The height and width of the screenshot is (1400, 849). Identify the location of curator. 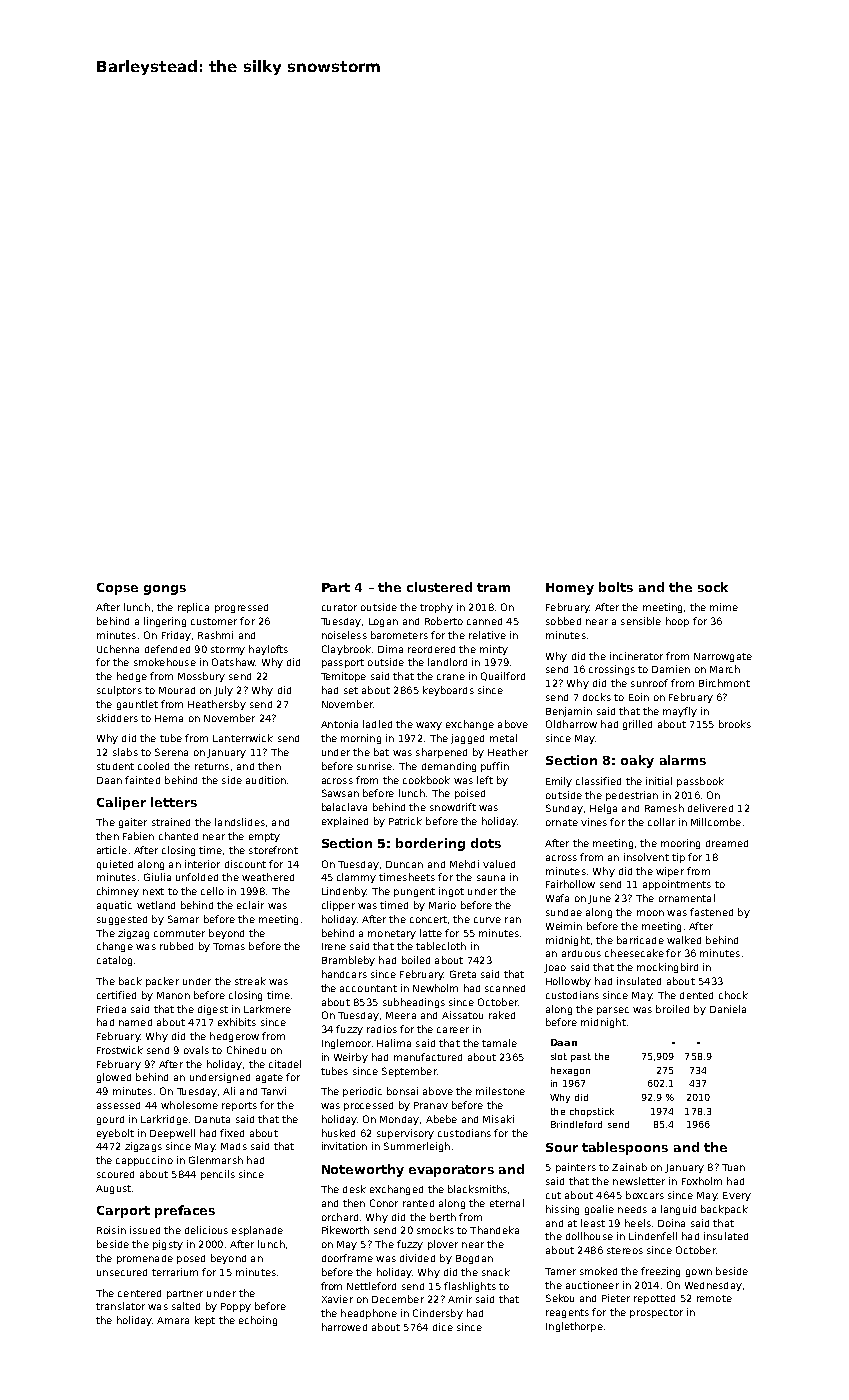
(339, 607).
